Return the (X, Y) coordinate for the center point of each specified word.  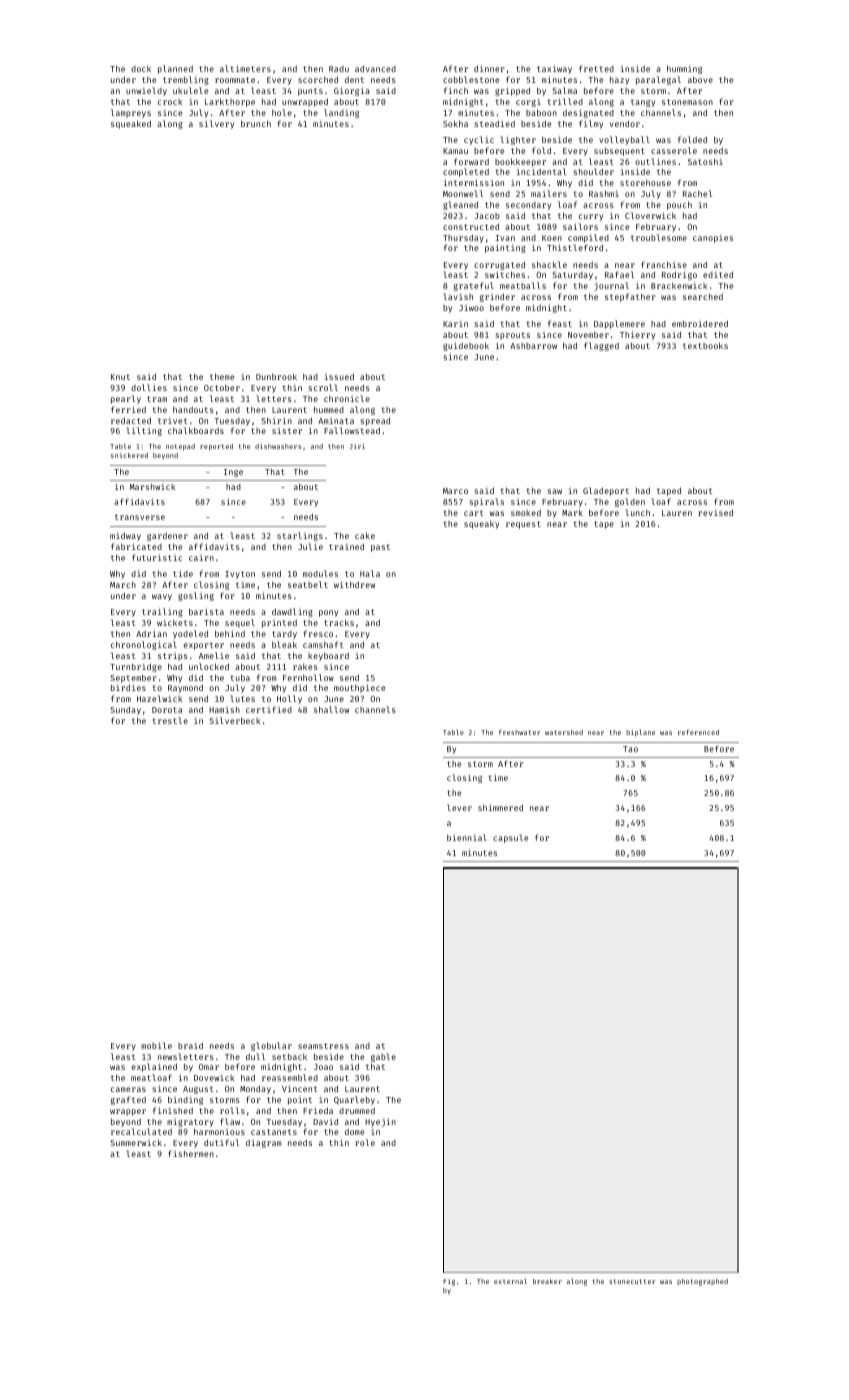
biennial (467, 837)
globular (271, 1046)
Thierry (637, 335)
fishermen (191, 1153)
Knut (120, 377)
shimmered (500, 807)
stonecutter (632, 1281)
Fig (449, 1282)
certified (269, 709)
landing (341, 113)
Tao (630, 749)
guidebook (466, 346)
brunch (256, 123)
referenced (698, 732)
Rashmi (604, 193)
